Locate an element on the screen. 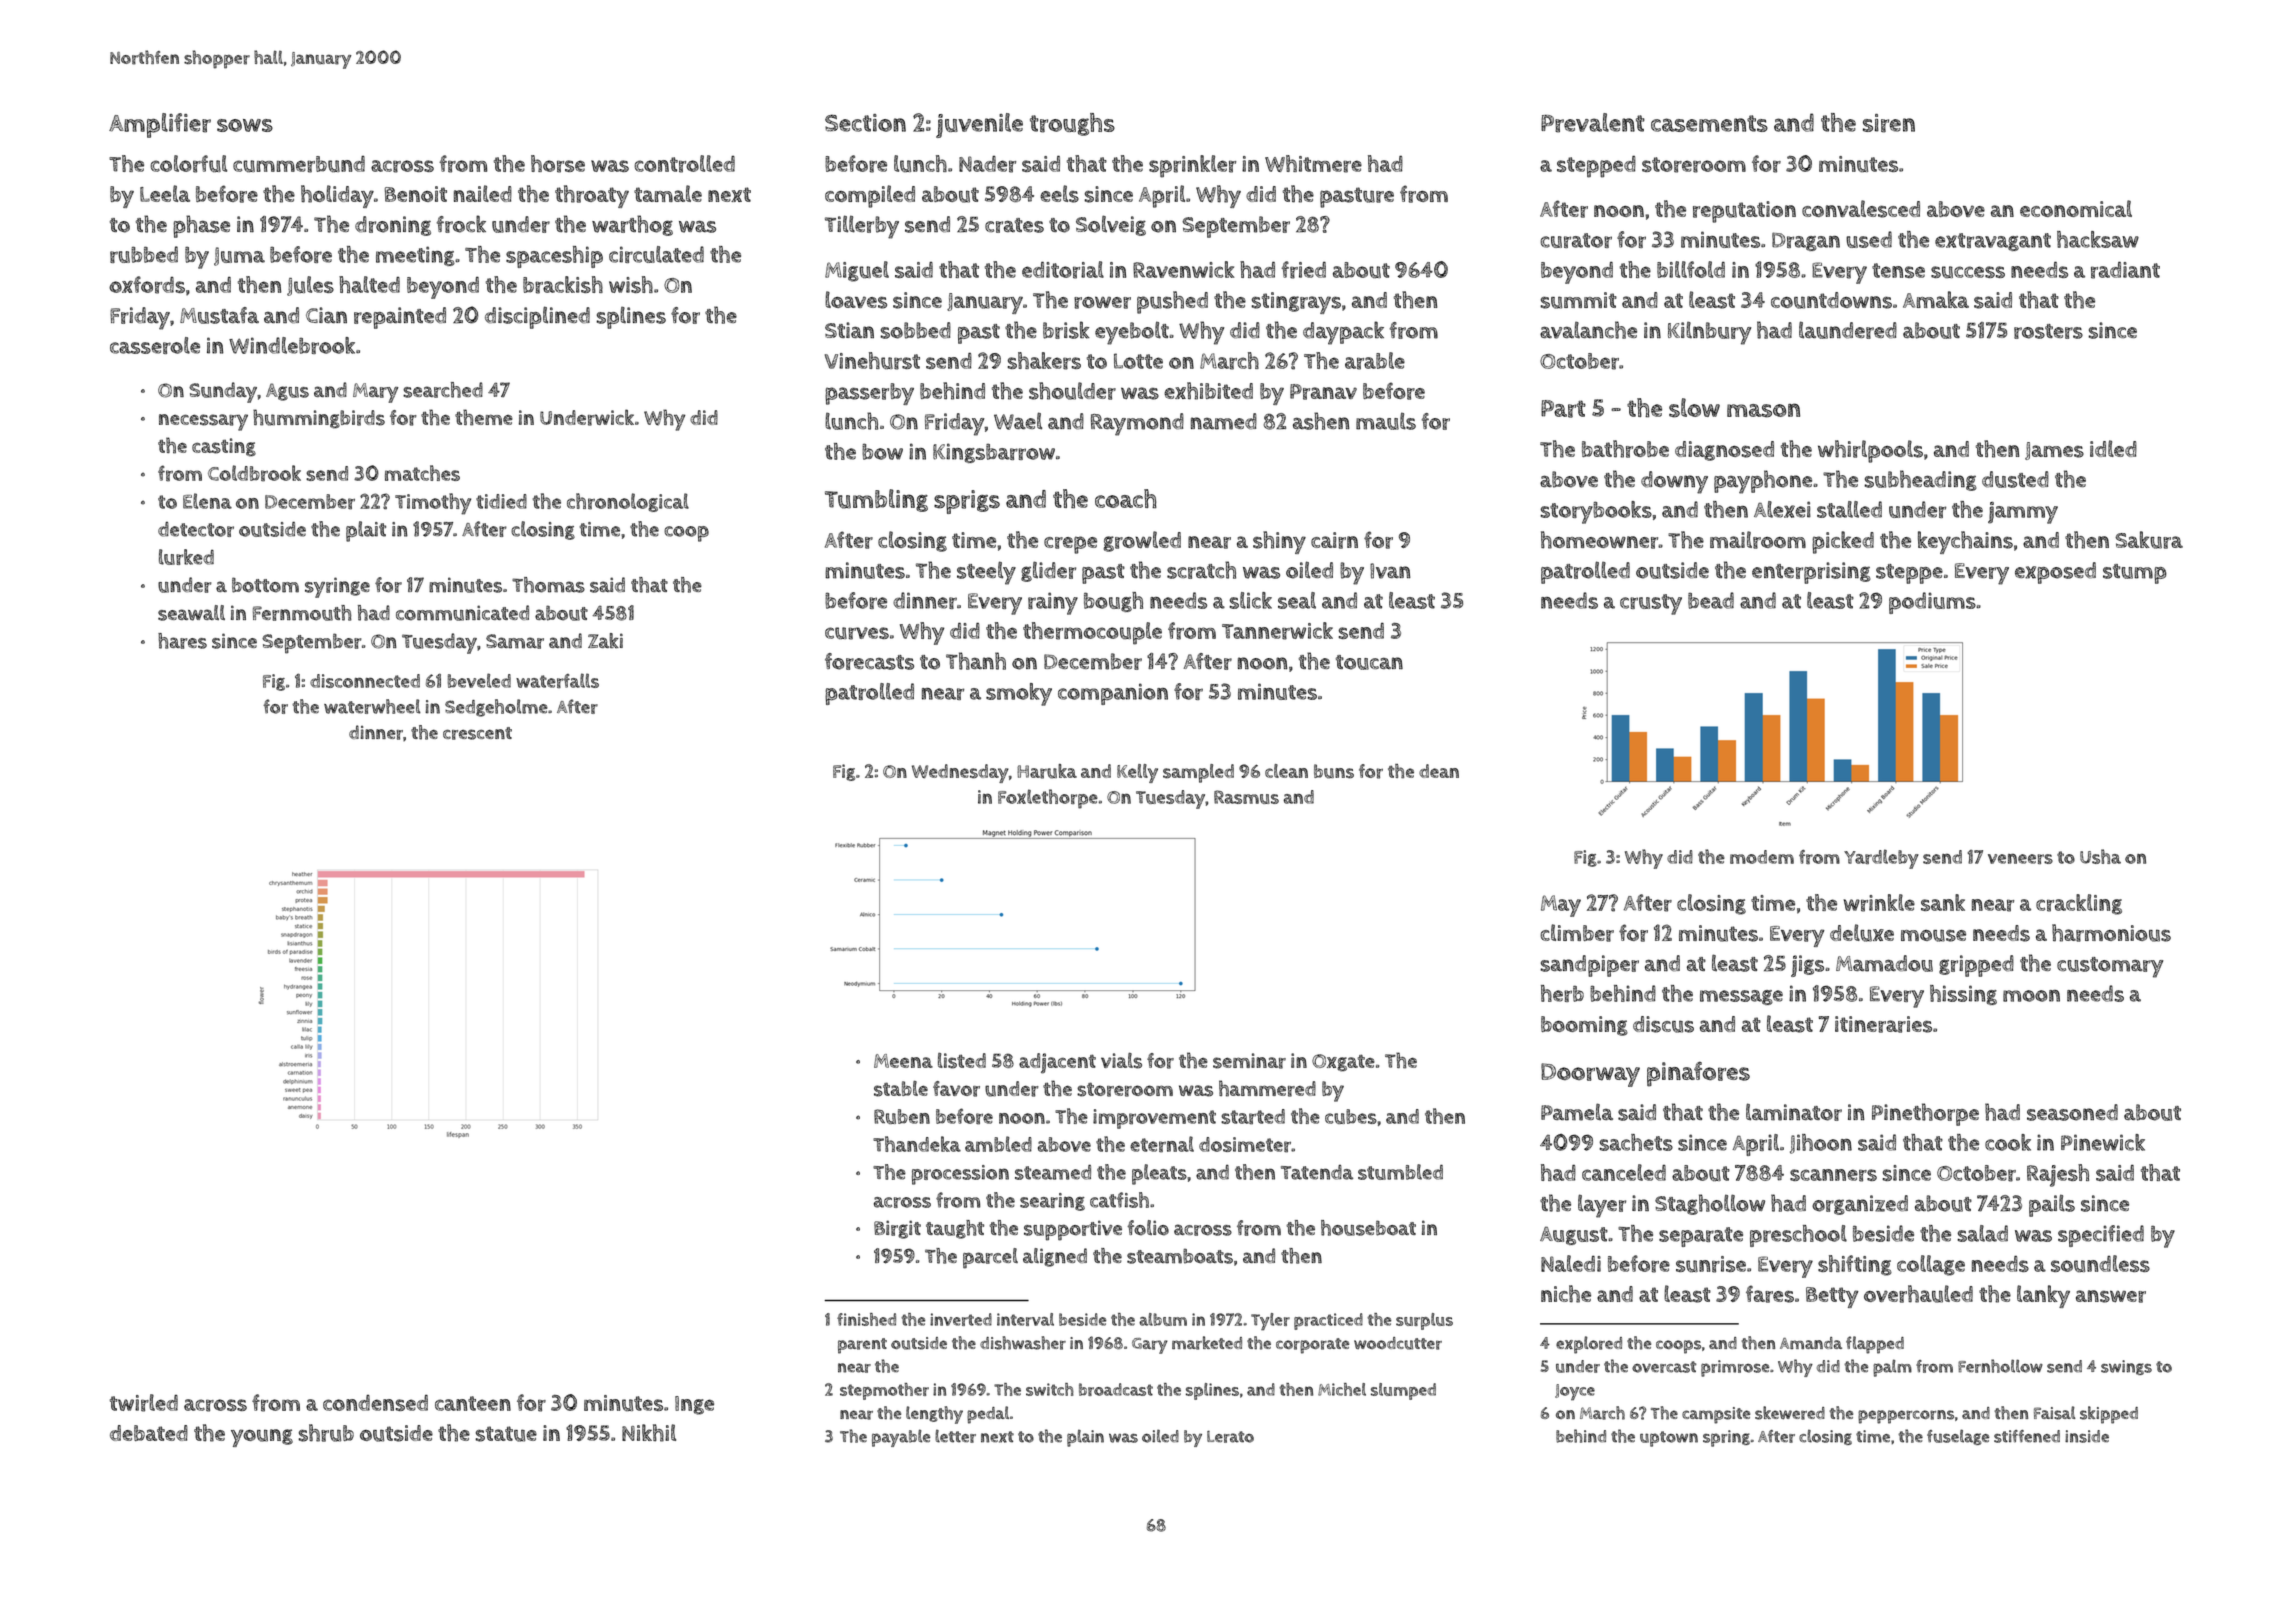  houseboat is located at coordinates (1368, 1228).
